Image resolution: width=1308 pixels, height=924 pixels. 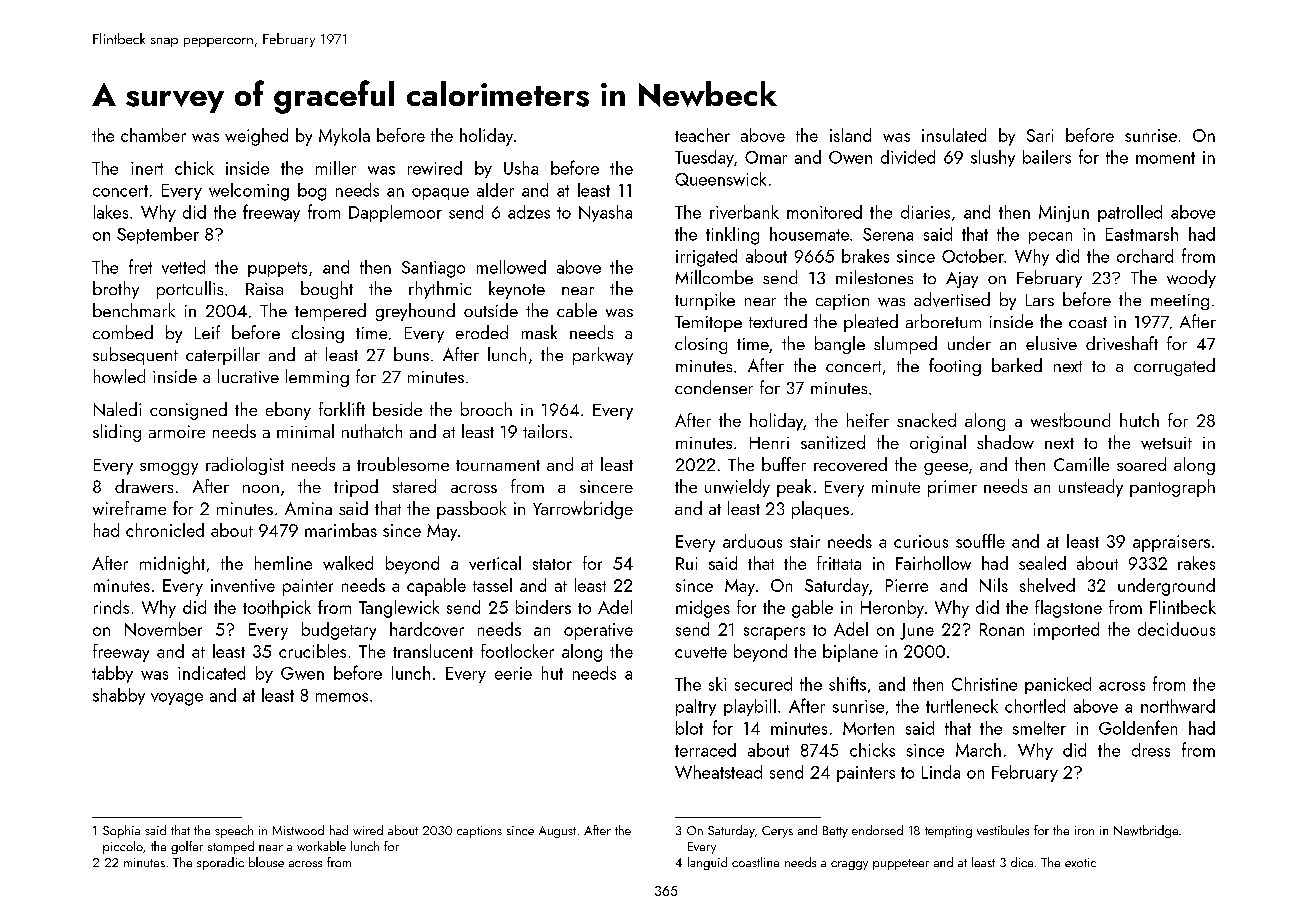 I want to click on midges, so click(x=703, y=609).
